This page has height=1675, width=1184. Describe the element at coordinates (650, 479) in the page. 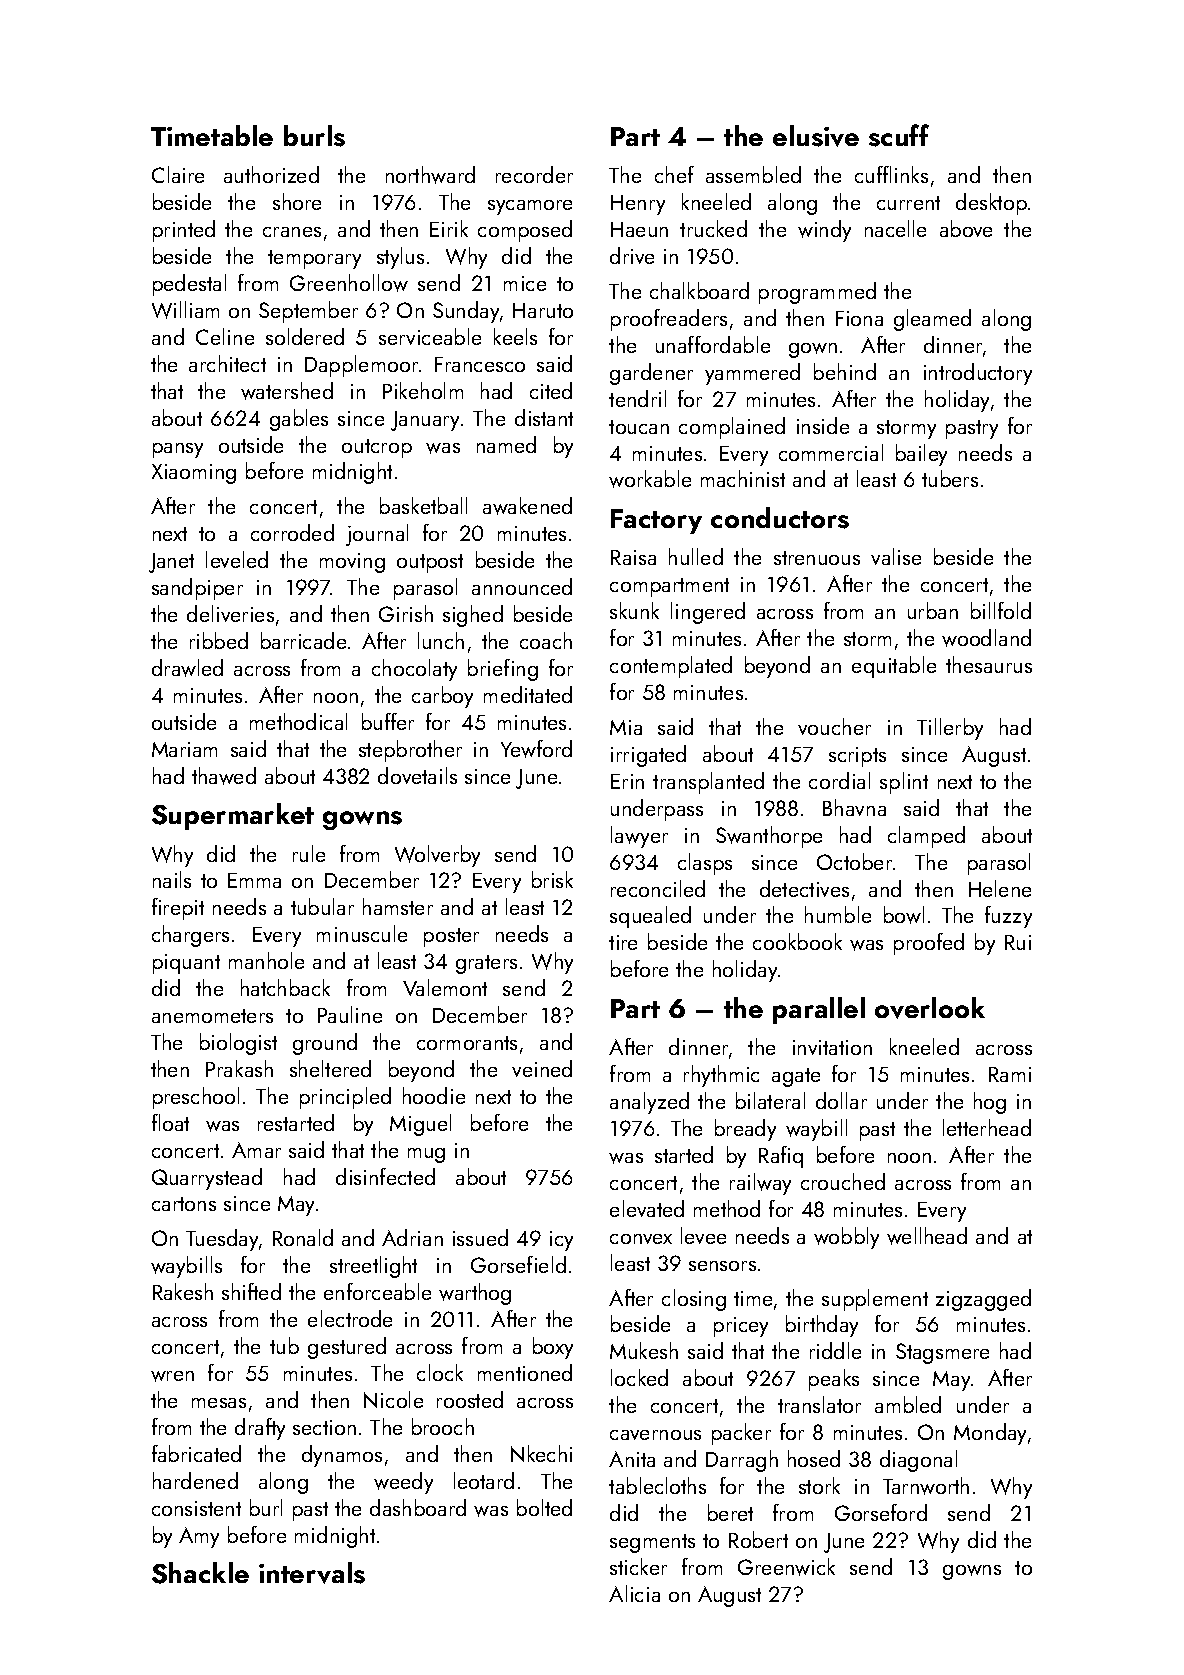

I see `workable` at that location.
